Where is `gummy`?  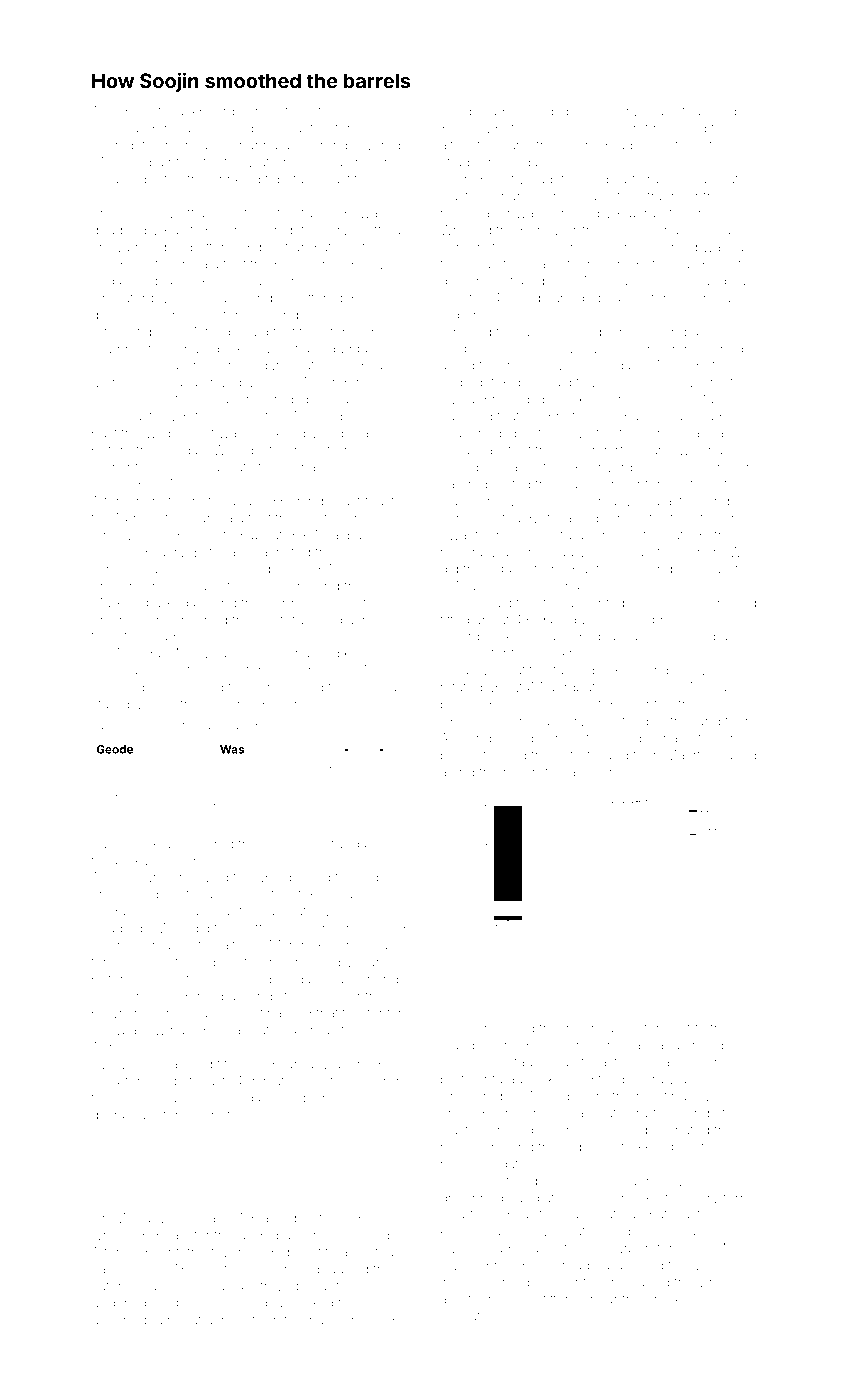
gummy is located at coordinates (691, 351).
